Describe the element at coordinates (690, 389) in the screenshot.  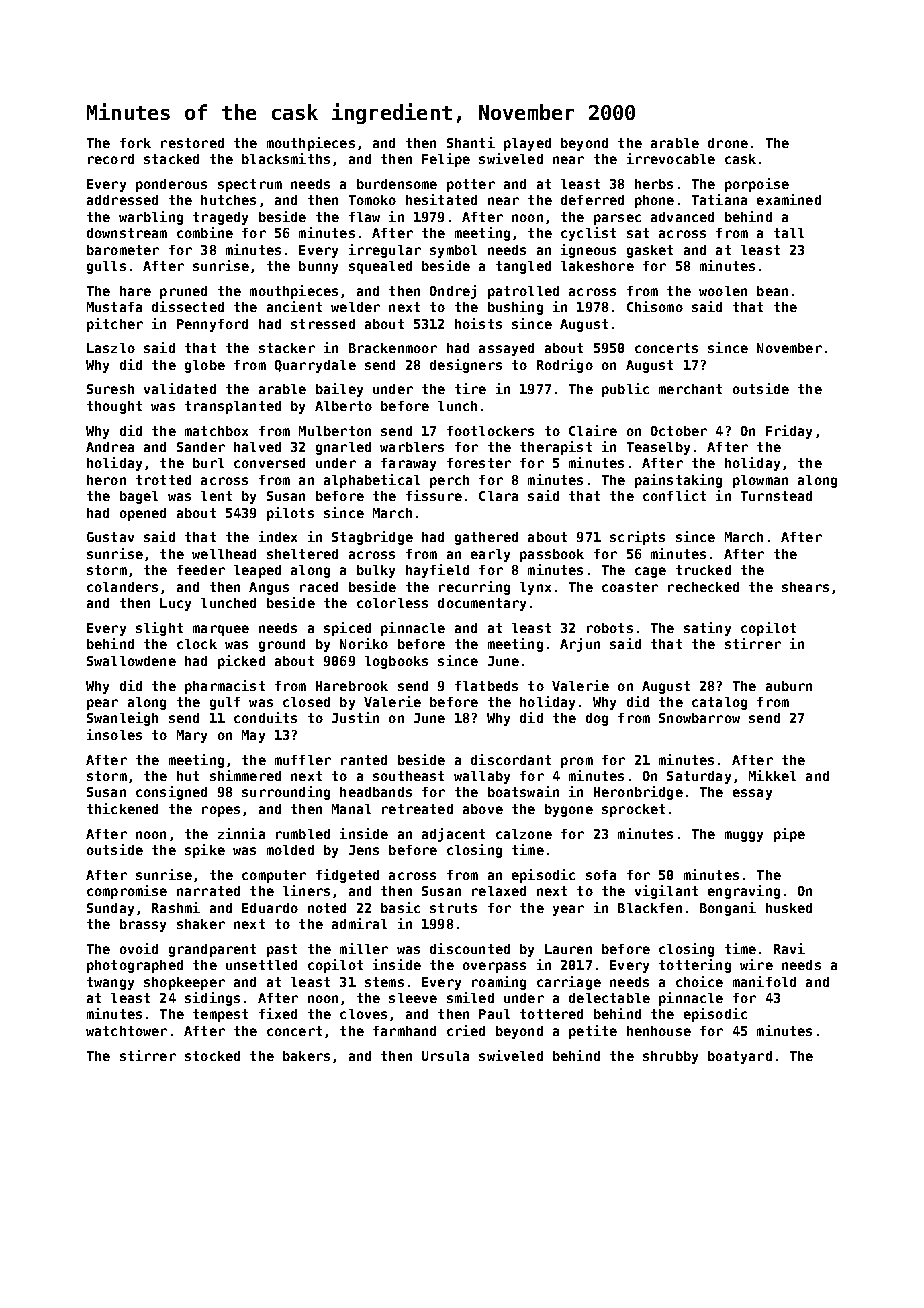
I see `merchant` at that location.
